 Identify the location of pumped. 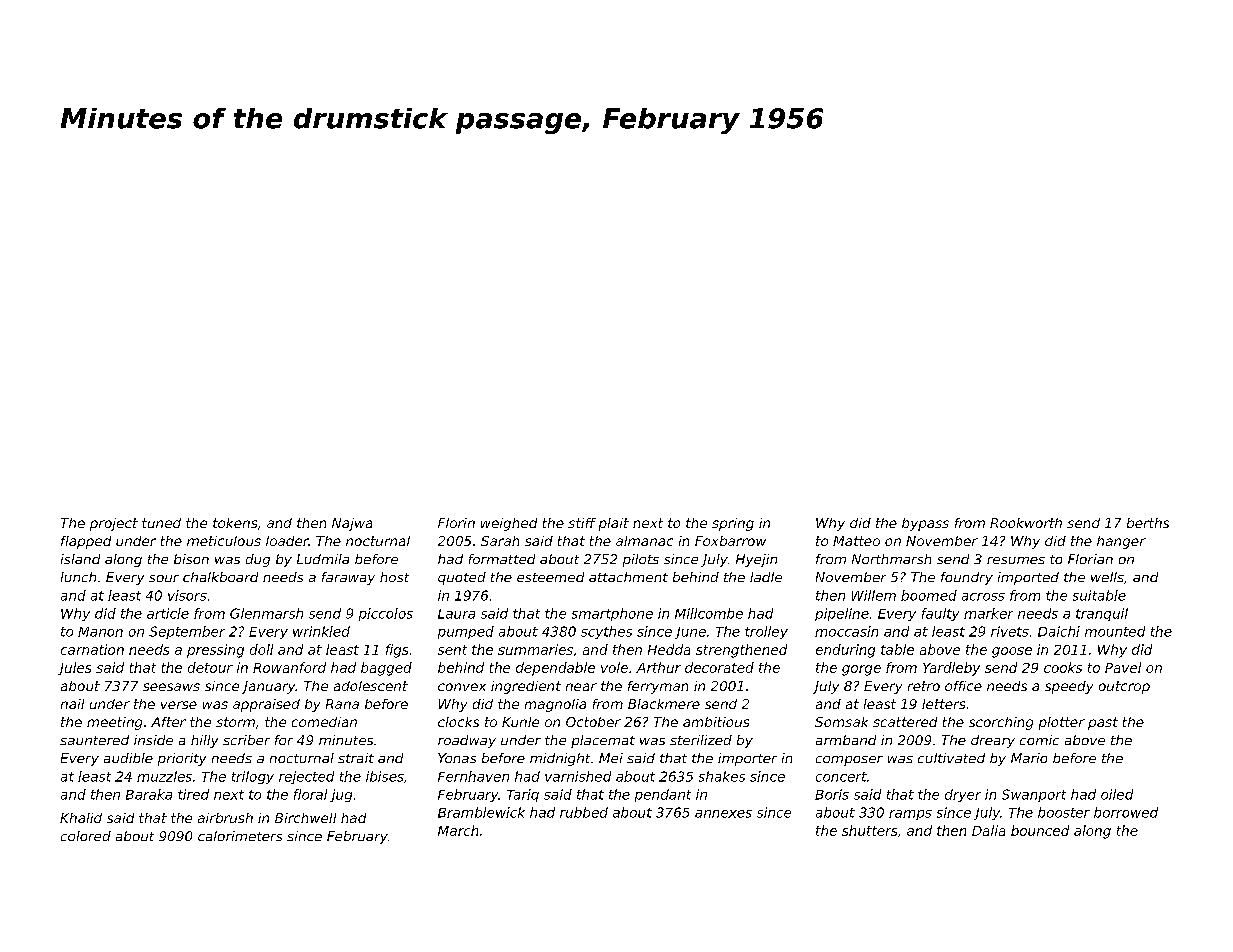
(466, 632).
